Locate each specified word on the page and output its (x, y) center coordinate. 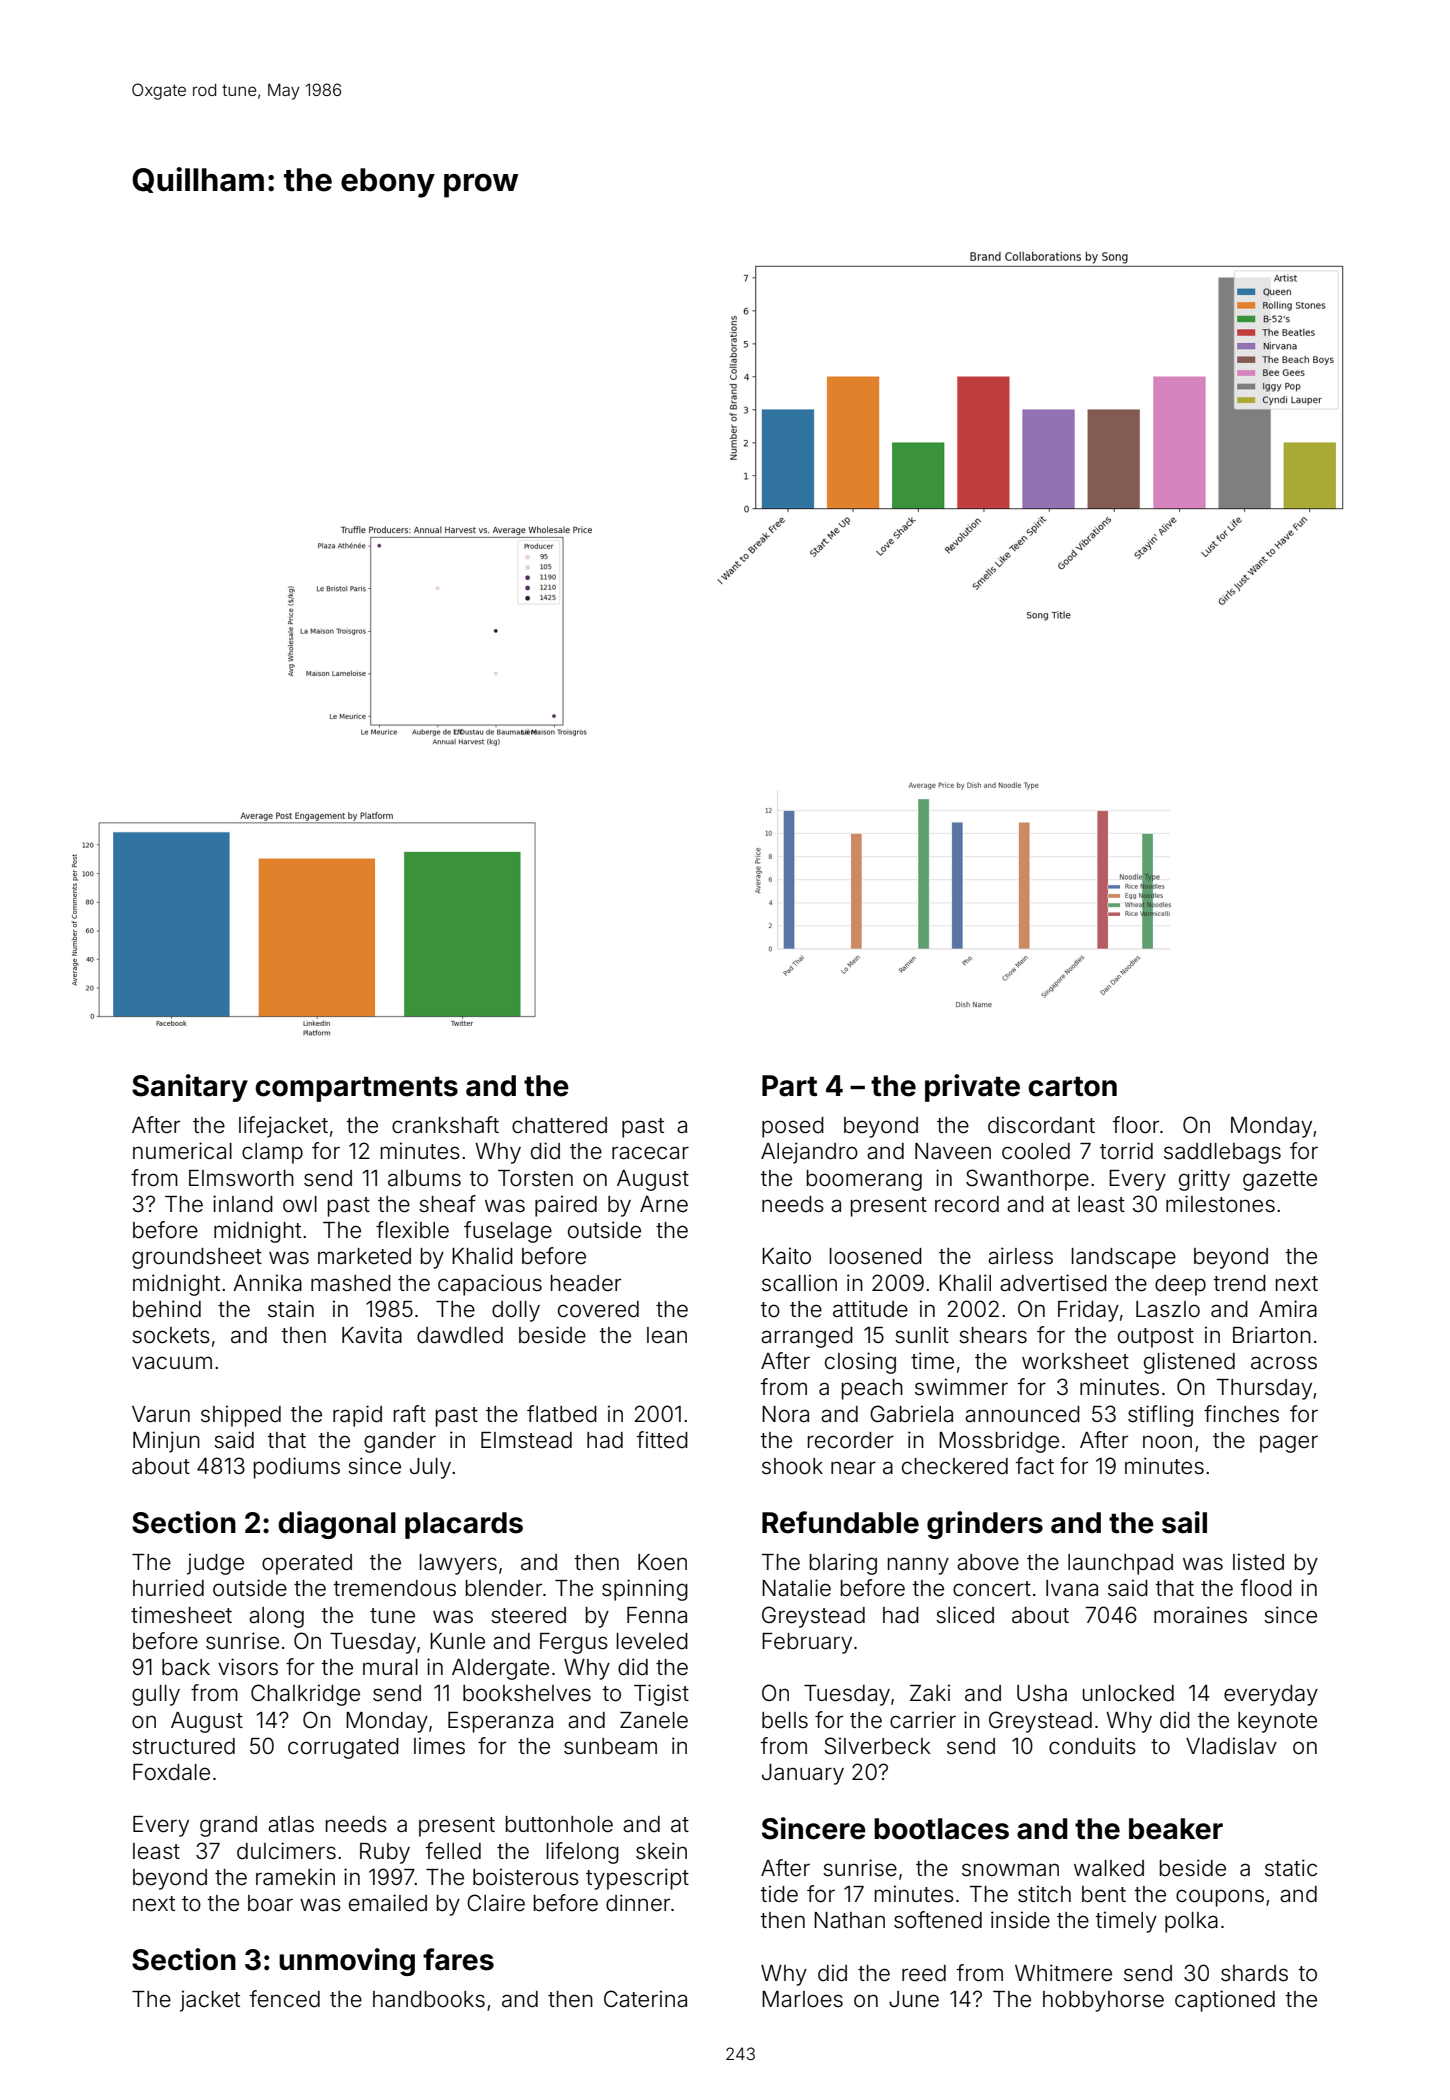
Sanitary (190, 1088)
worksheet (1075, 1361)
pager (1289, 1444)
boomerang (864, 1180)
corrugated (343, 1748)
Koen (662, 1562)
